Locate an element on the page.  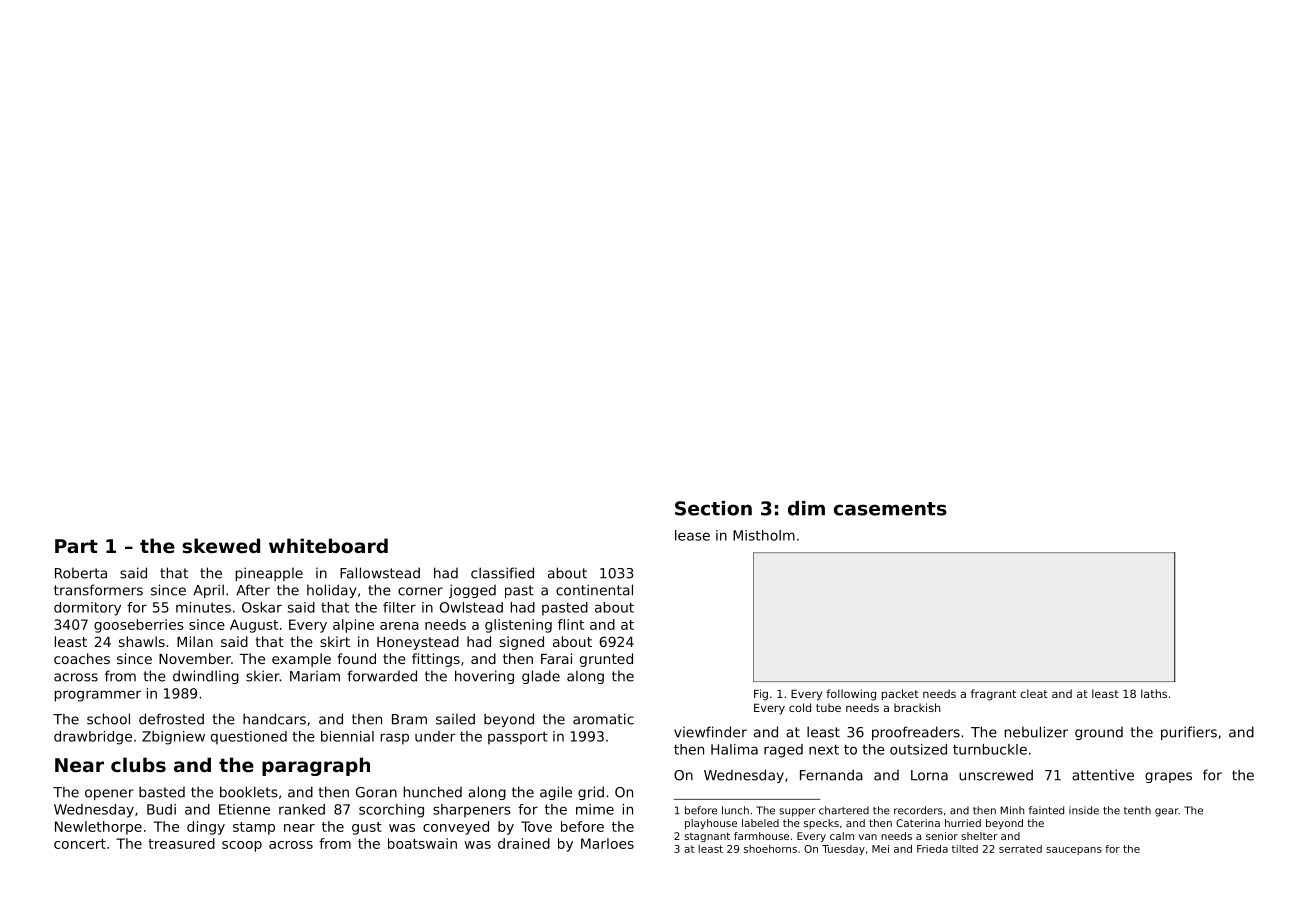
biennial is located at coordinates (347, 736).
